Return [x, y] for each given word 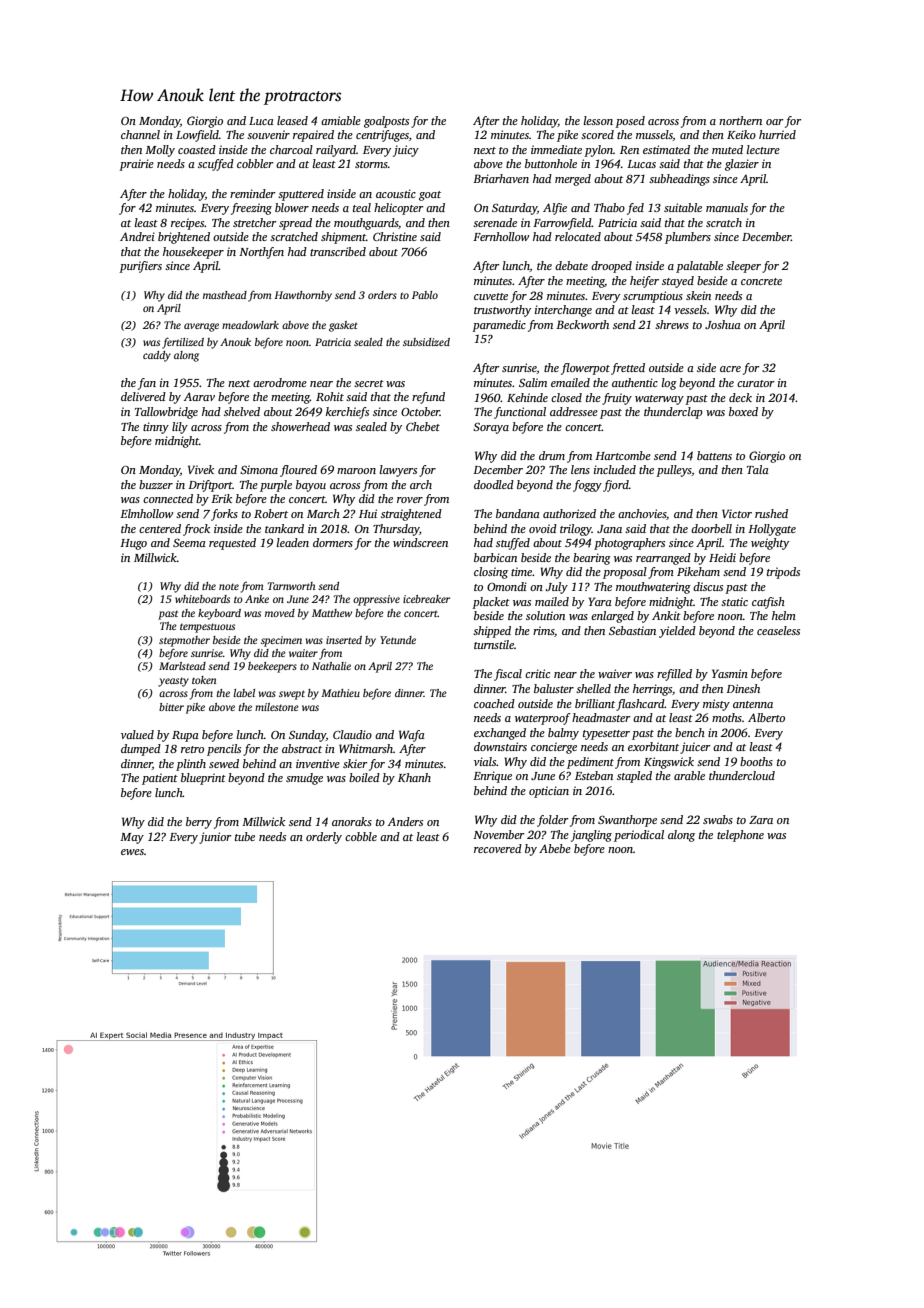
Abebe [555, 848]
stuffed [513, 544]
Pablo [425, 295]
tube [245, 836]
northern [740, 120]
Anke [257, 599]
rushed [771, 513]
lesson [598, 120]
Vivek [201, 469]
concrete [761, 281]
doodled [494, 484]
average [201, 327]
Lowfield [197, 136]
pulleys [674, 471]
